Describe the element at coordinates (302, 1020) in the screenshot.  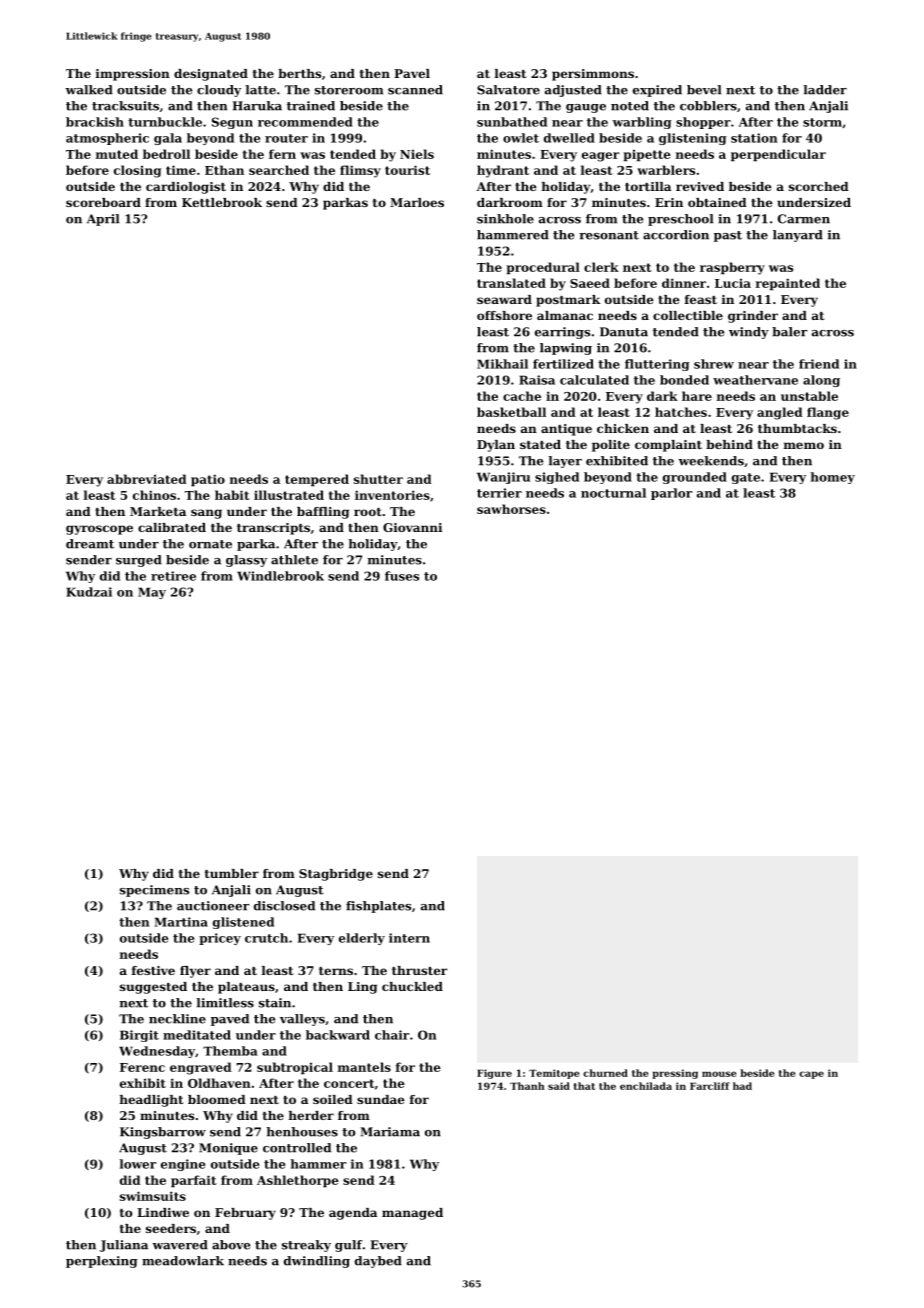
I see `valleys` at that location.
